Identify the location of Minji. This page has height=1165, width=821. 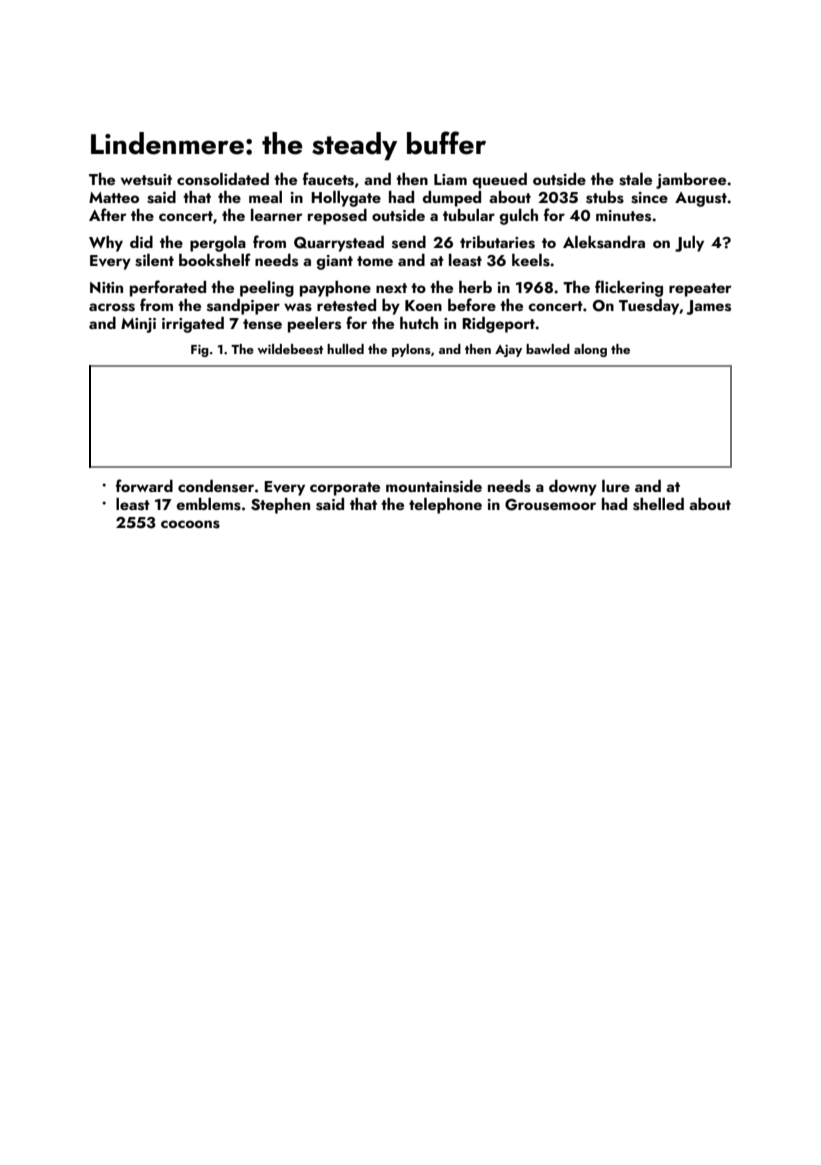
(138, 325).
